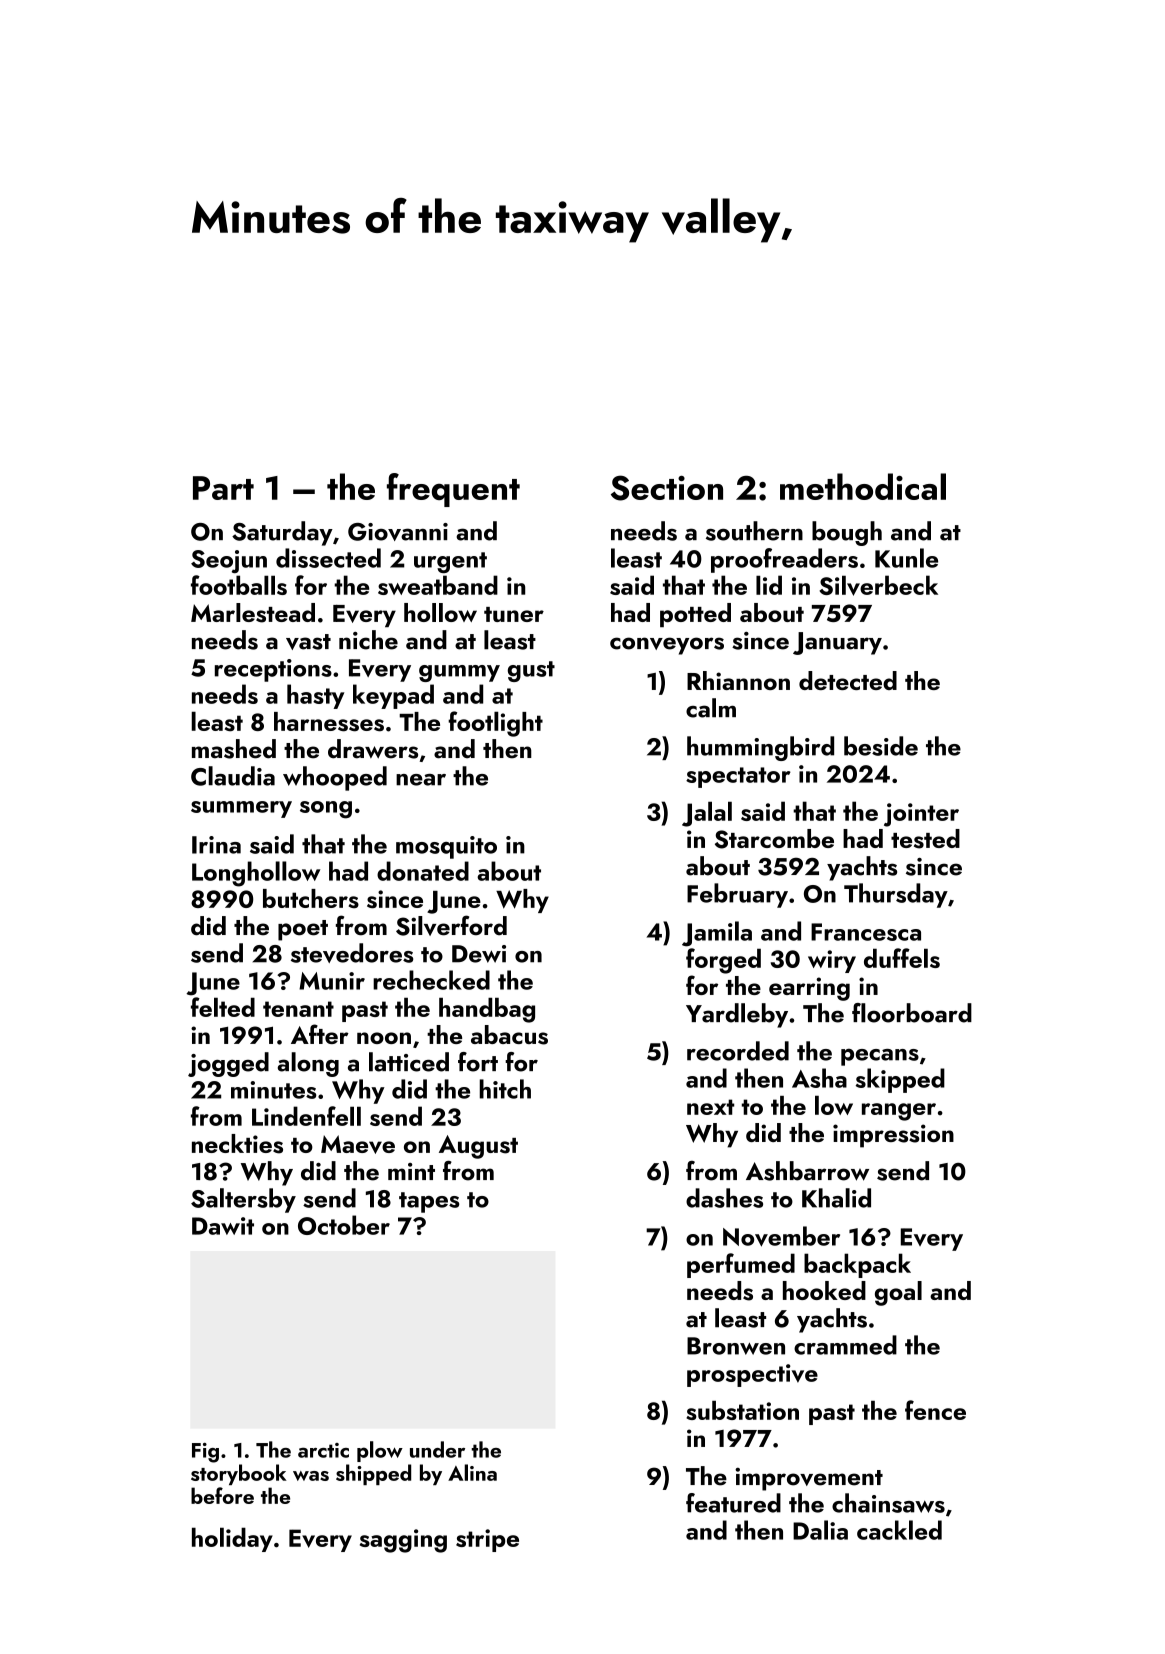  What do you see at coordinates (741, 1265) in the document?
I see `perfumed` at bounding box center [741, 1265].
